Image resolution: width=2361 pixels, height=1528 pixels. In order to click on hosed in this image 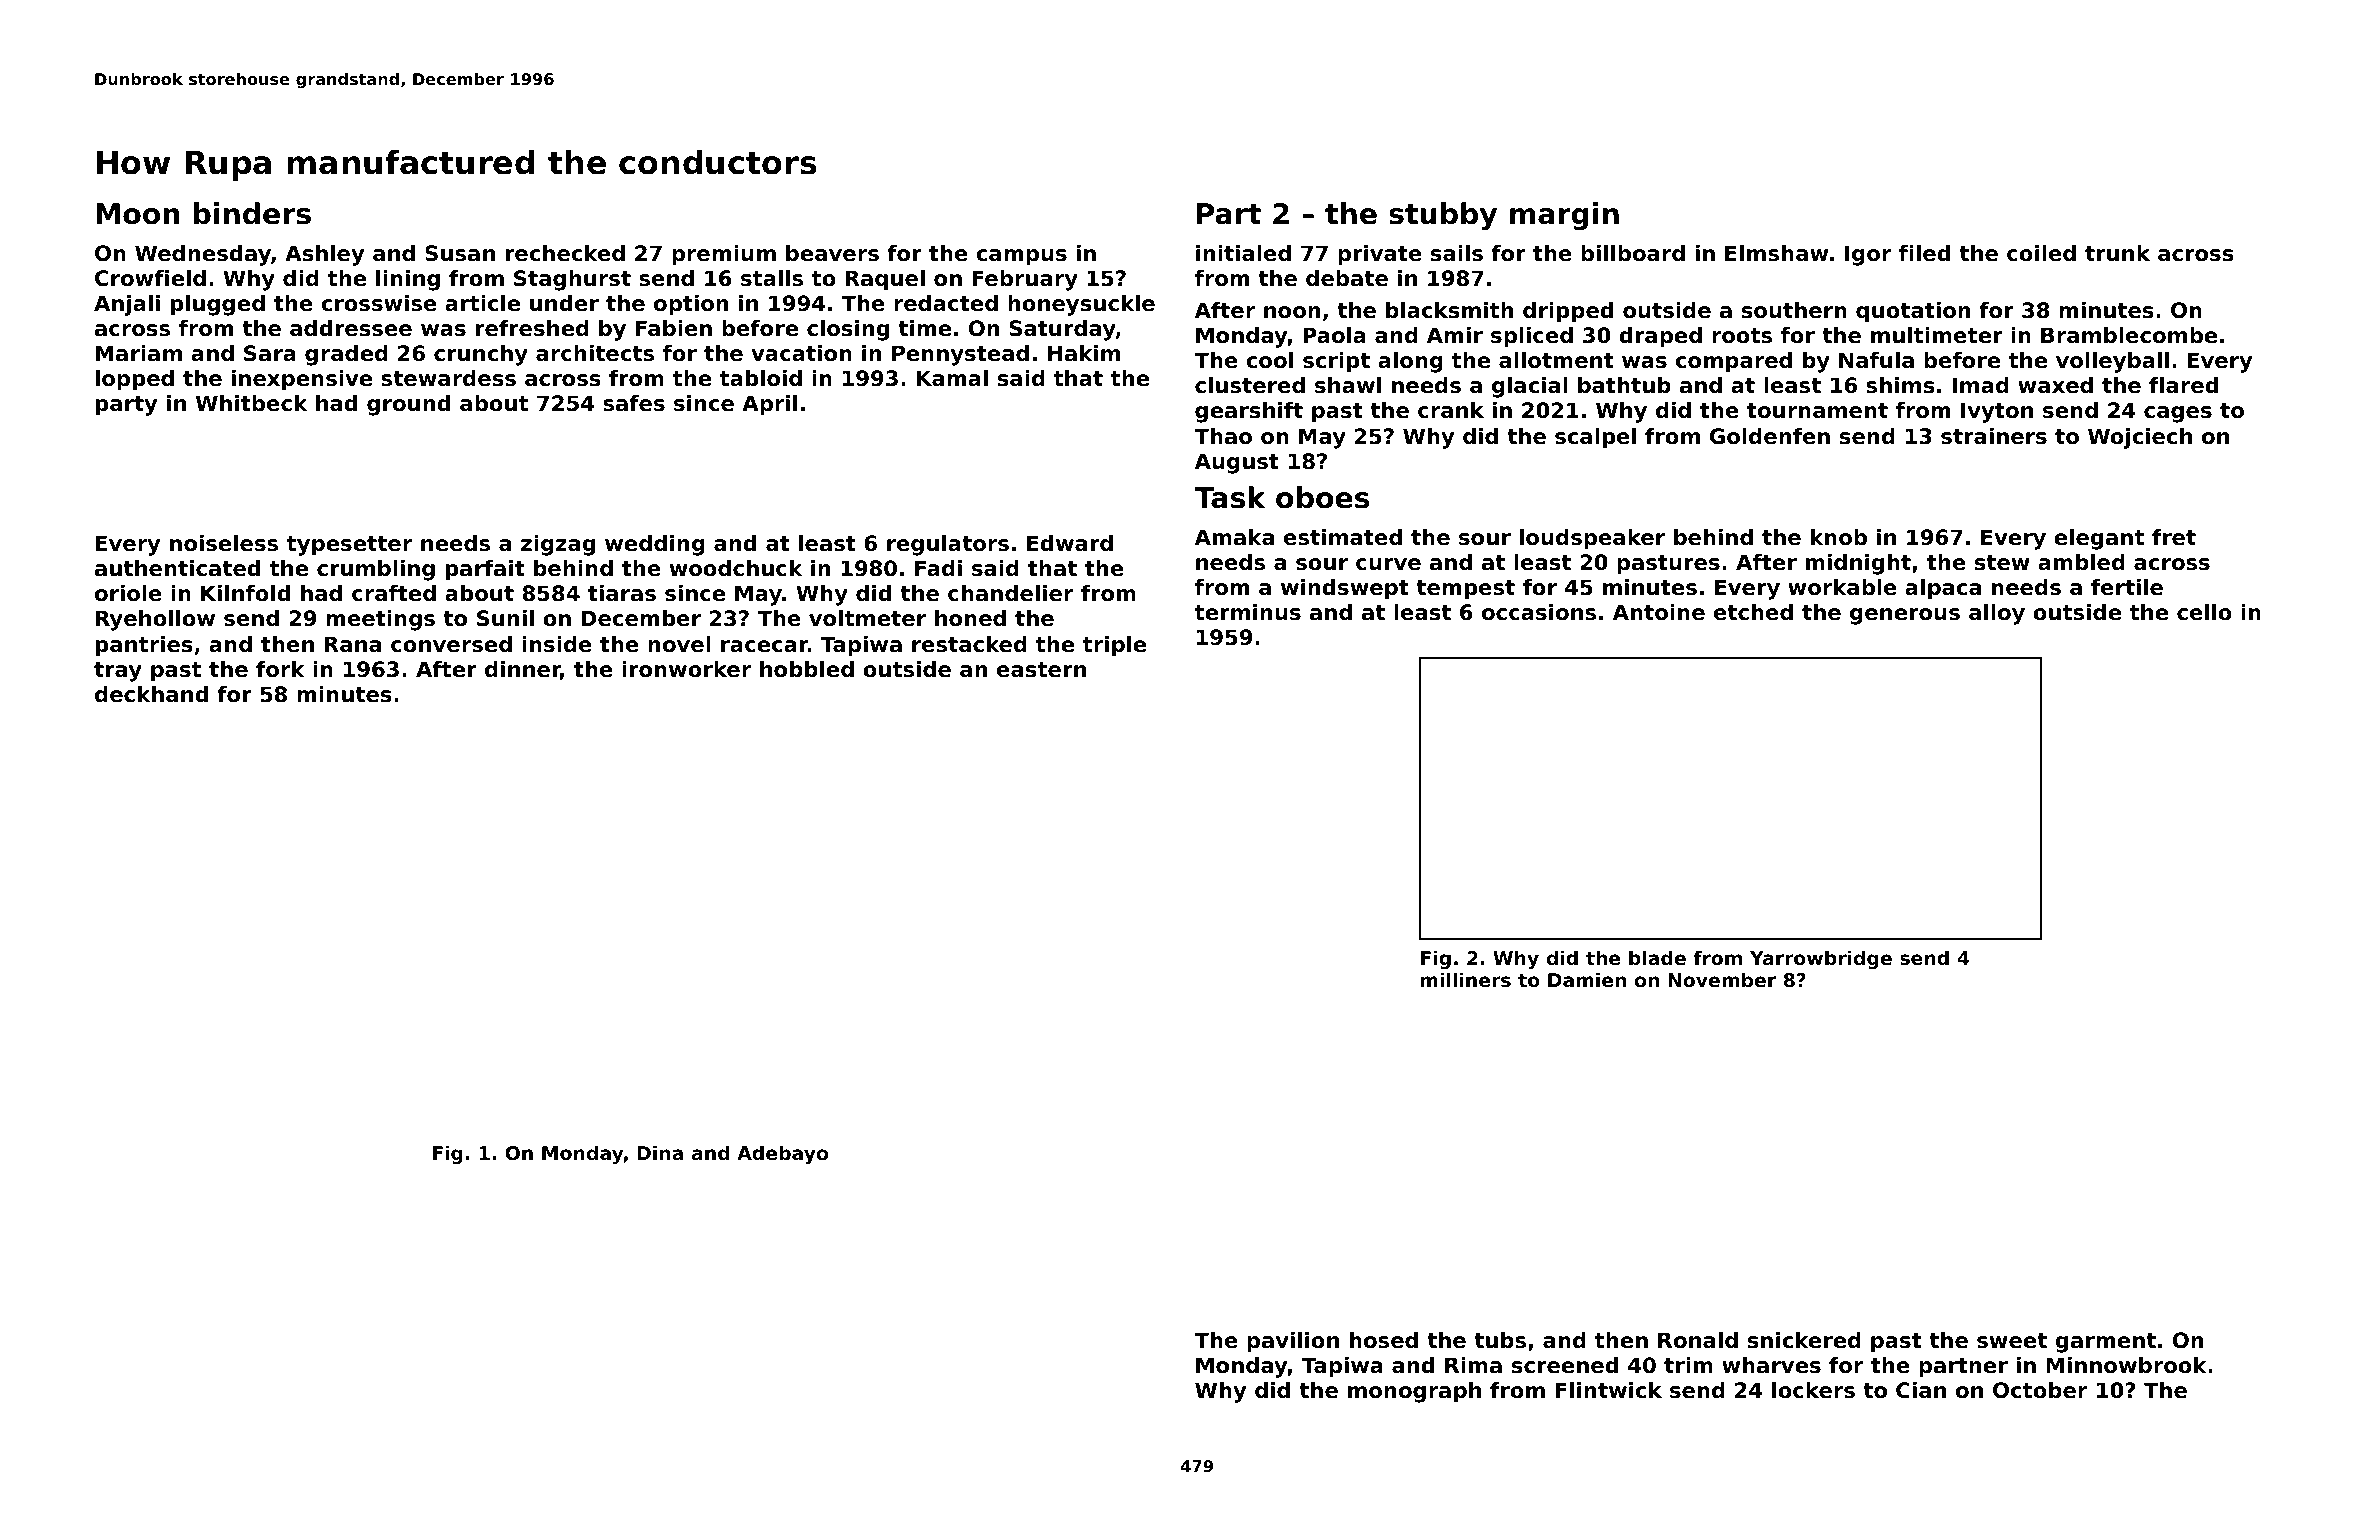, I will do `click(1384, 1340)`.
